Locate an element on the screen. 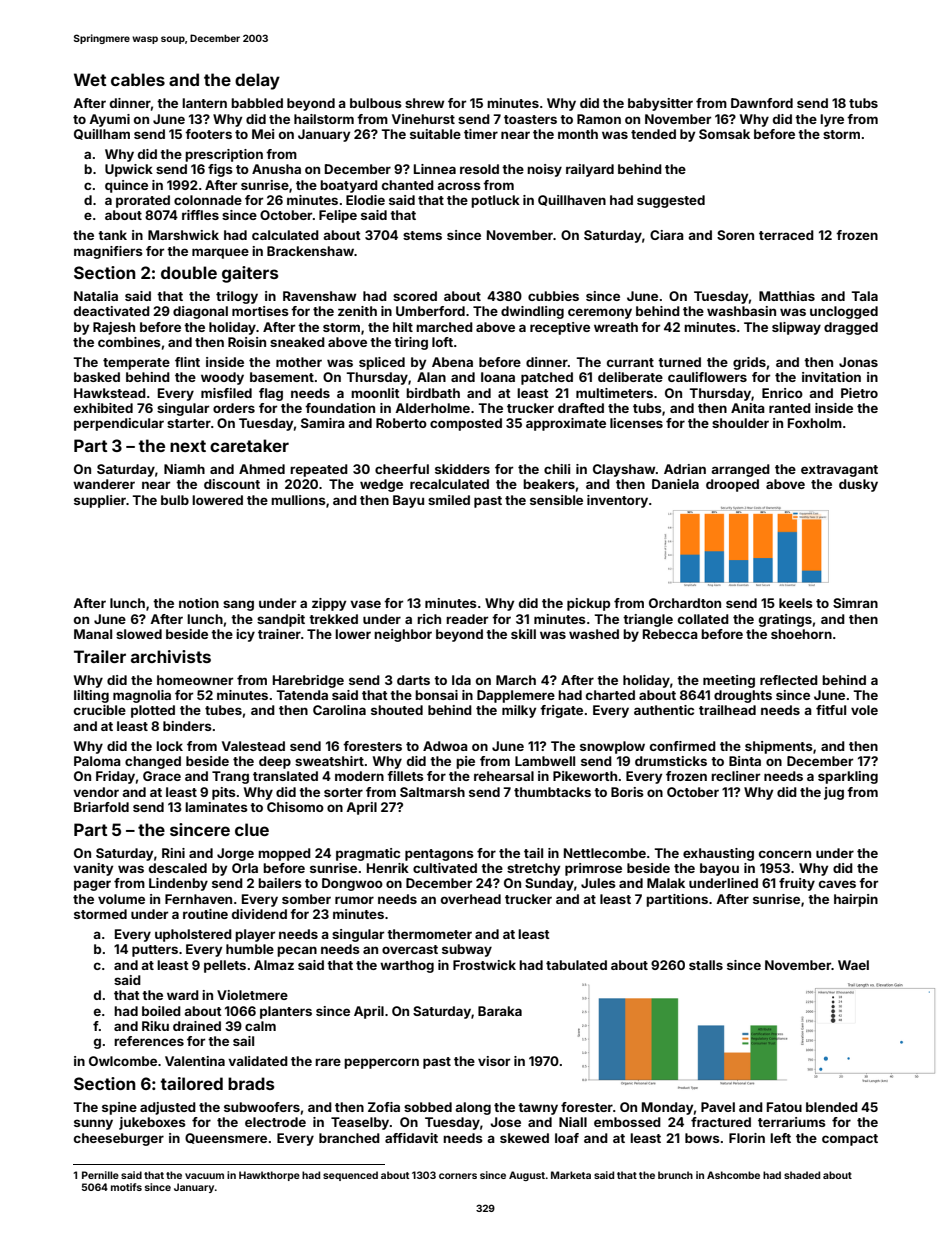 The width and height of the screenshot is (952, 1233). Foxholm is located at coordinates (815, 423).
